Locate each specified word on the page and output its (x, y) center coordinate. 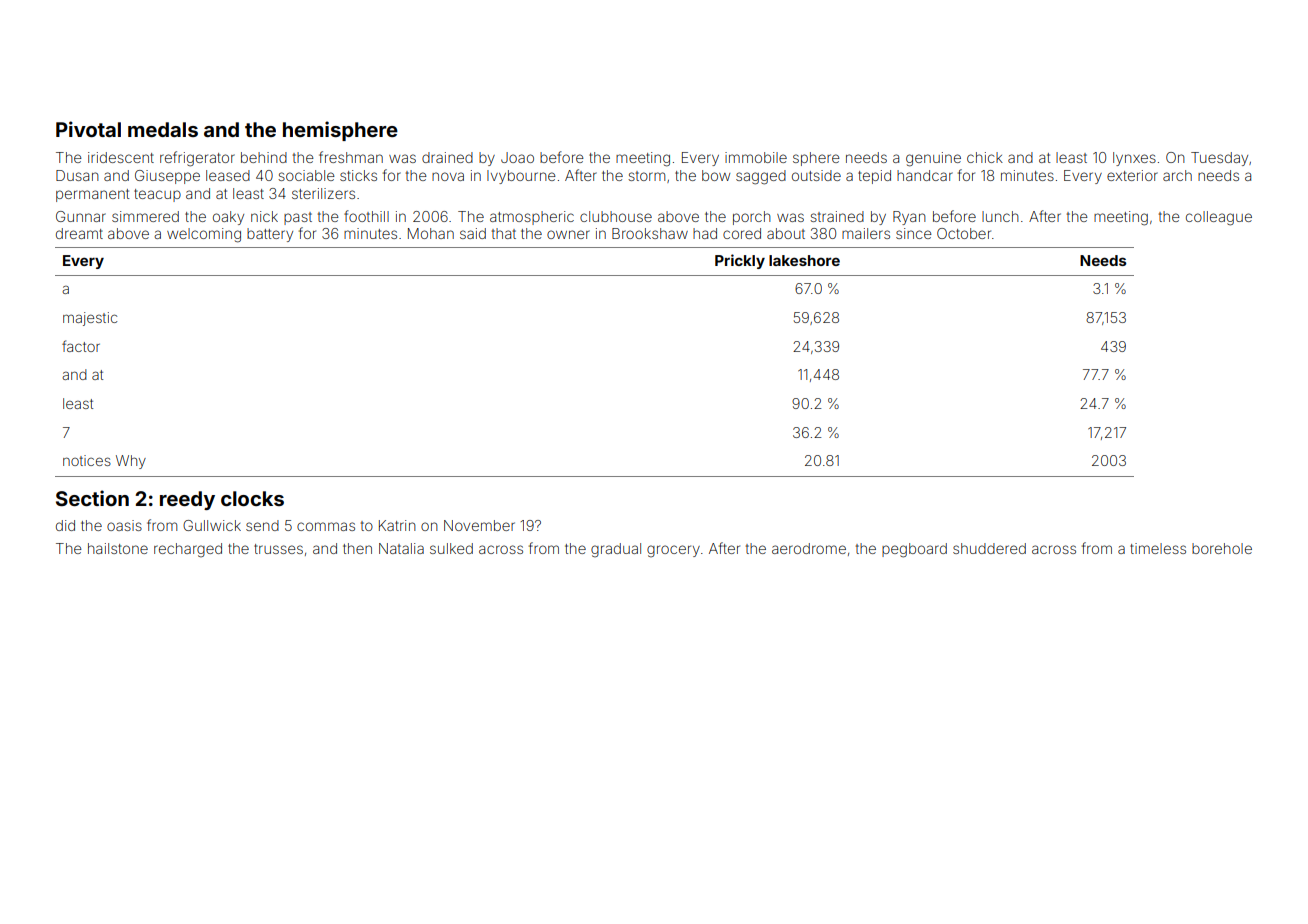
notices (87, 460)
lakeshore (804, 260)
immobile (756, 157)
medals (163, 129)
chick (985, 157)
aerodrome (809, 548)
